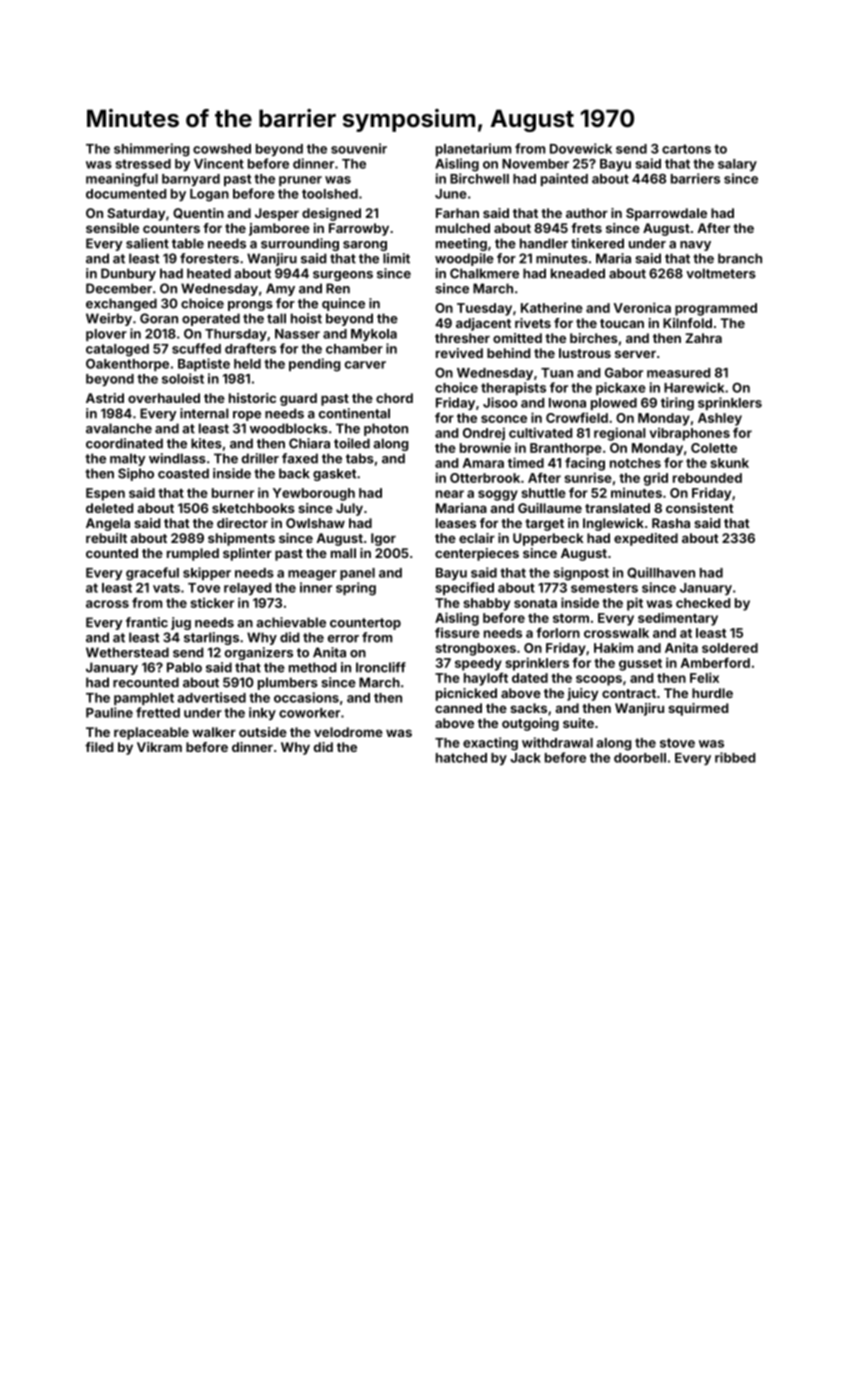 This screenshot has height=1400, width=849. Describe the element at coordinates (359, 148) in the screenshot. I see `souvenir` at that location.
